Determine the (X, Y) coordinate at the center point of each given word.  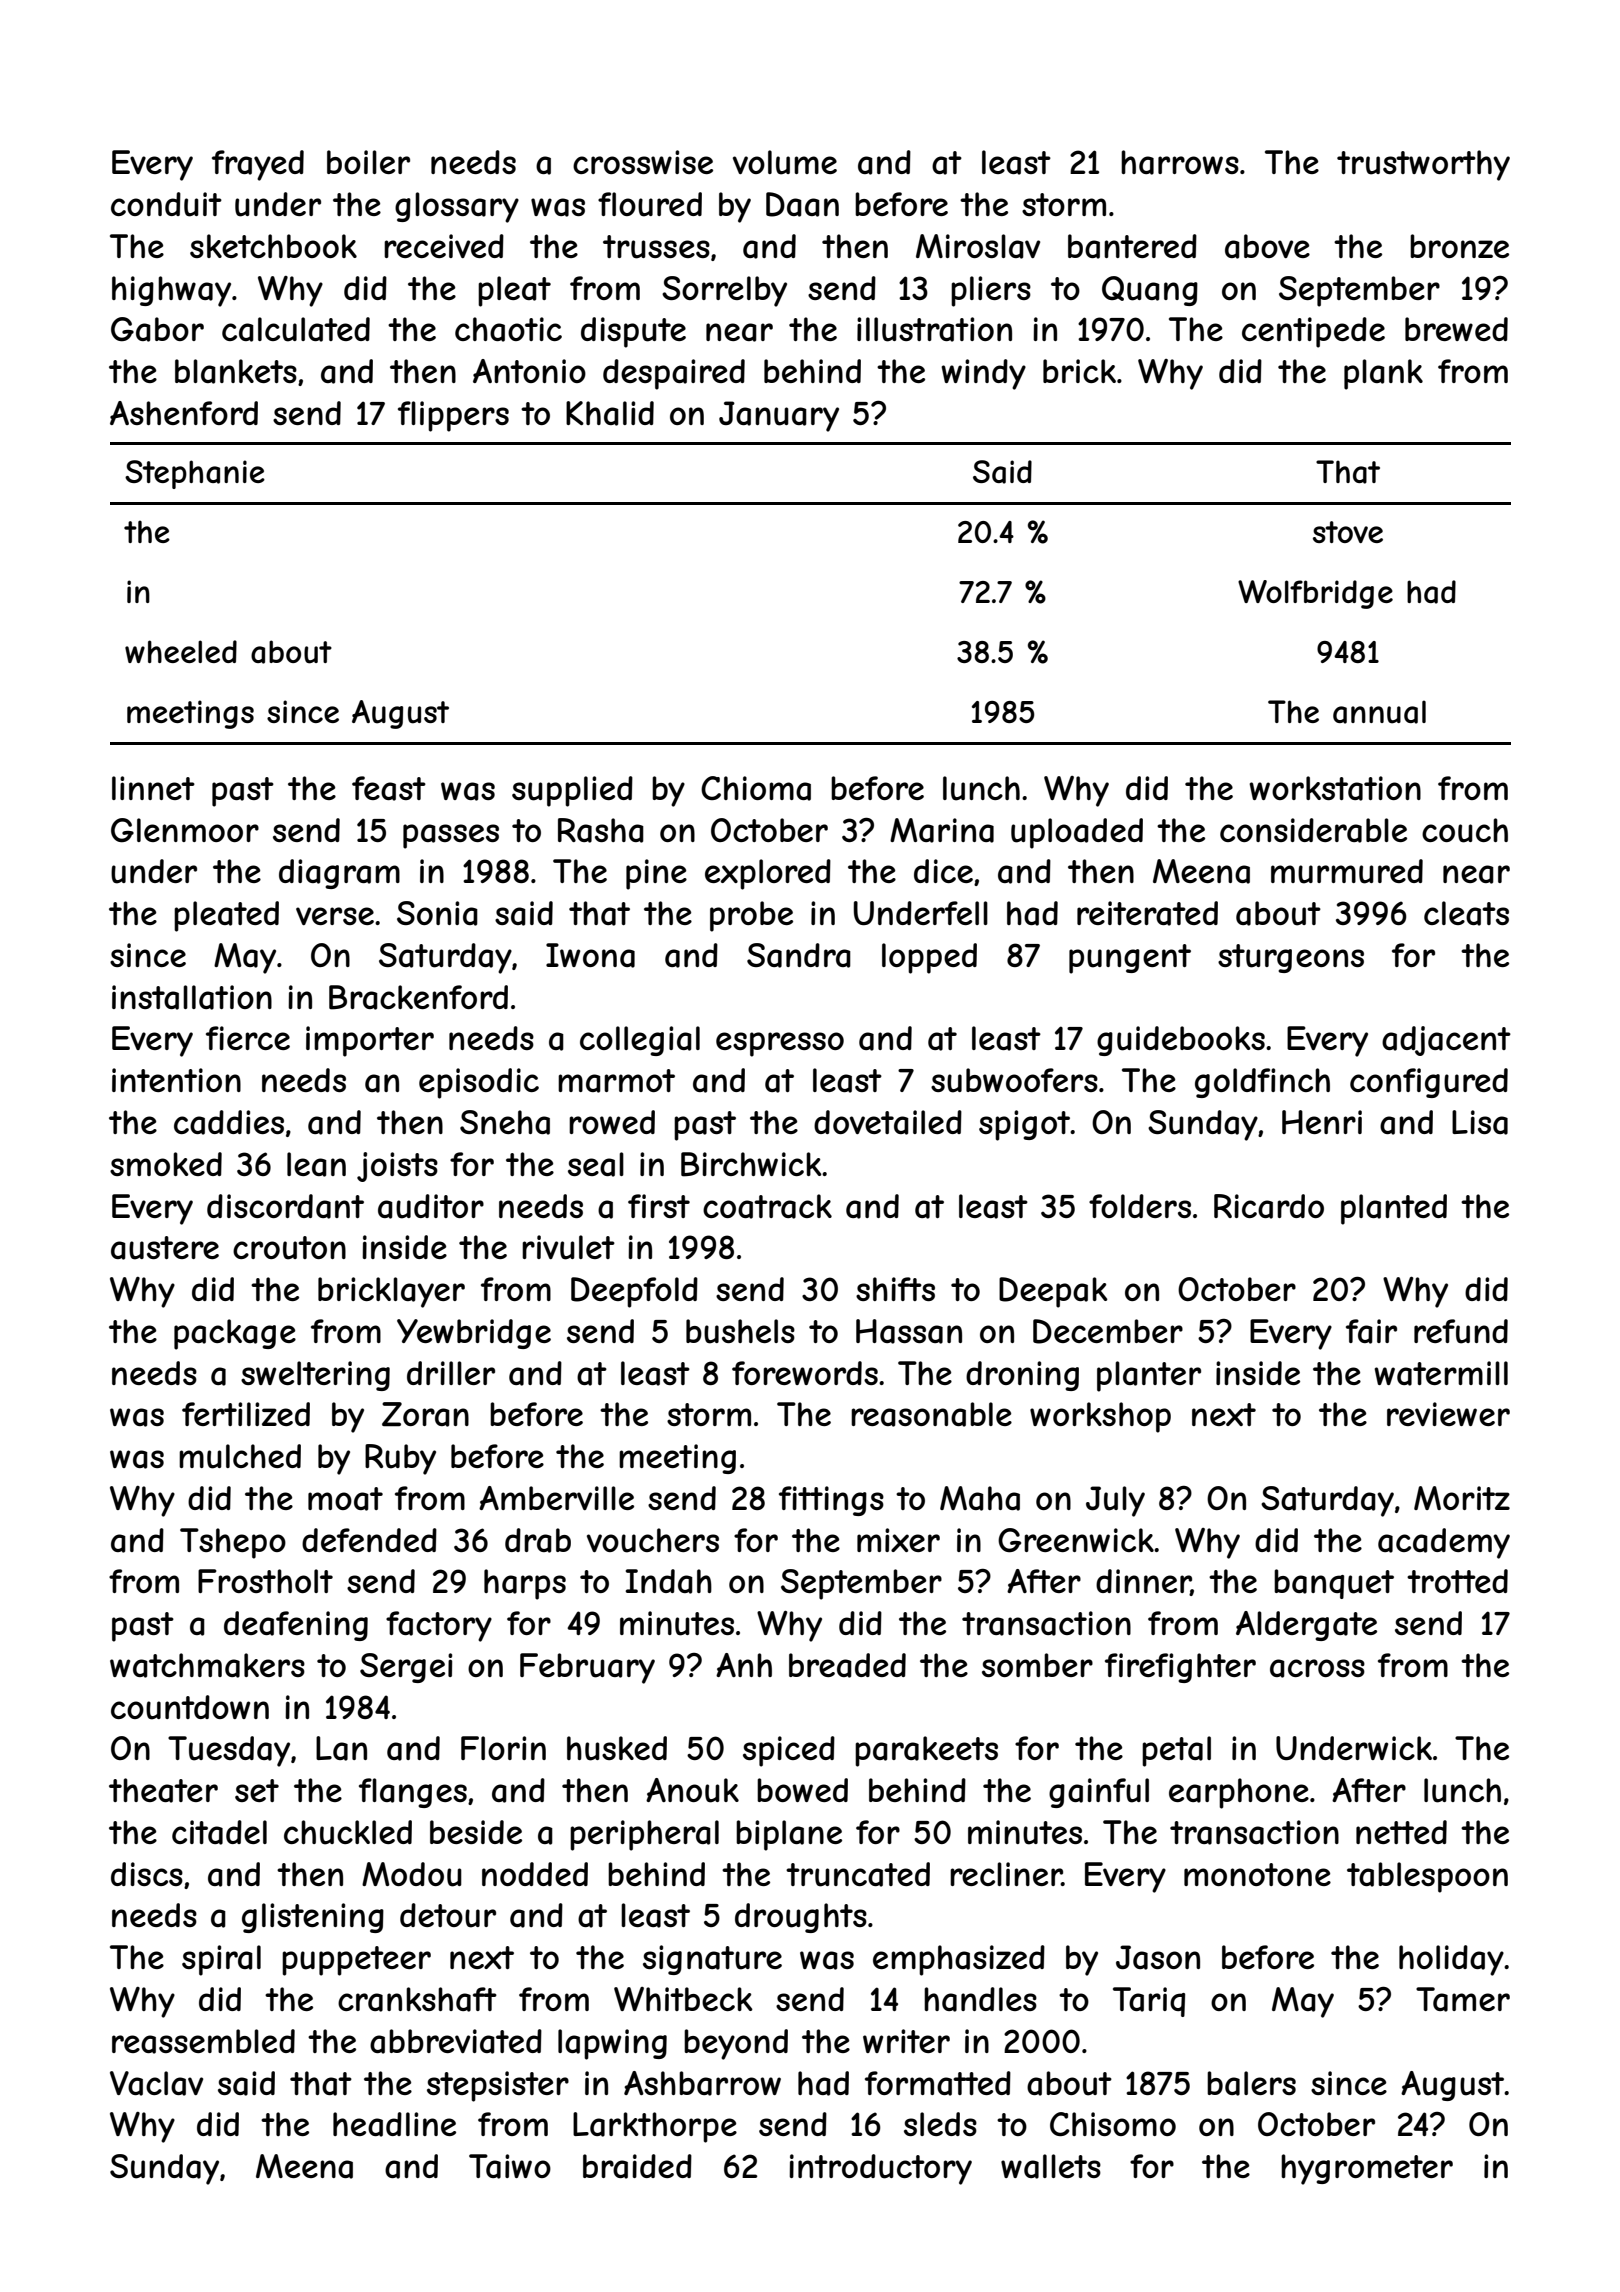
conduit (166, 204)
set (257, 1790)
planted (1394, 1209)
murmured (1347, 871)
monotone (1257, 1874)
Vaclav (156, 2083)
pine (656, 874)
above (1267, 246)
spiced (789, 1751)
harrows (1180, 162)
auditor (431, 1206)
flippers (453, 416)
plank (1383, 374)
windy (983, 374)
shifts (895, 1289)
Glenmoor (185, 830)
